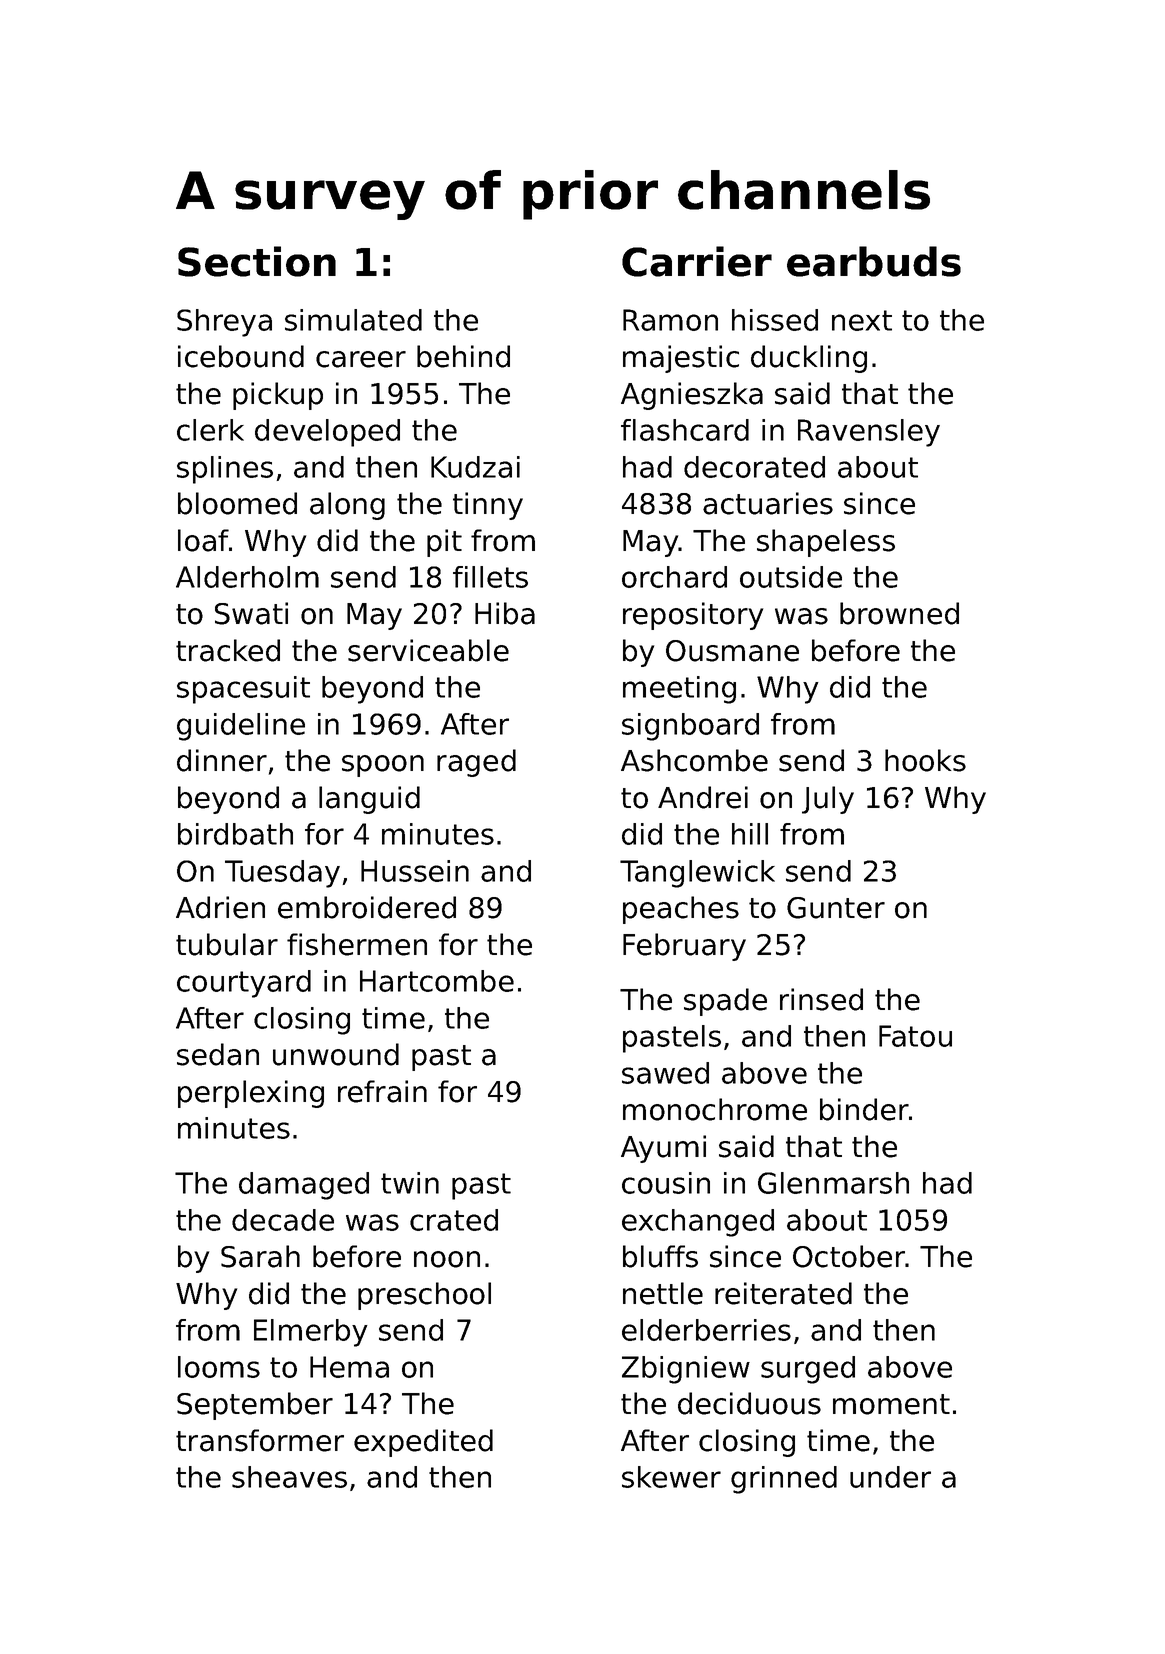 Image resolution: width=1165 pixels, height=1654 pixels. I want to click on October, so click(849, 1256).
